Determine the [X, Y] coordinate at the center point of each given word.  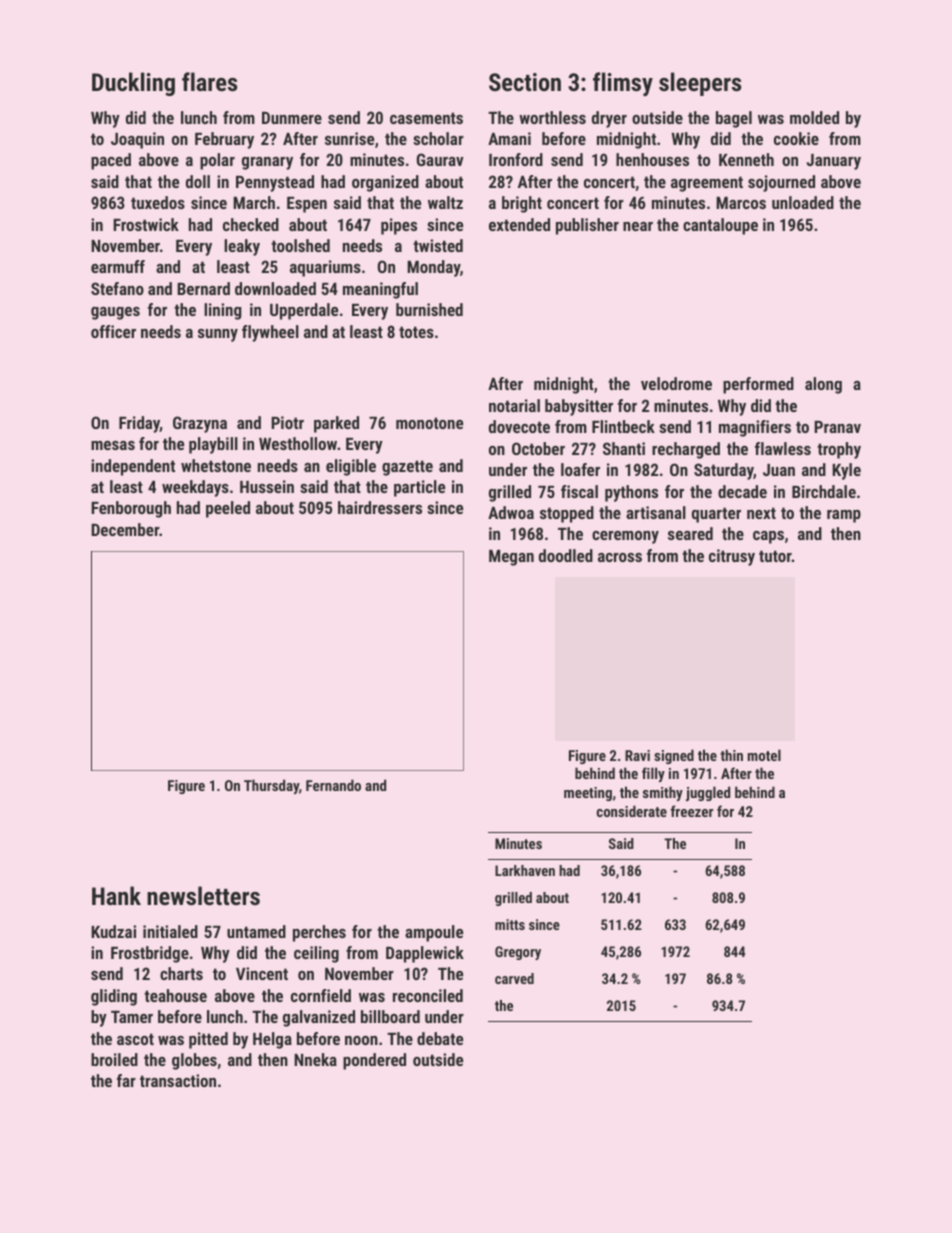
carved [514, 978]
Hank [116, 895]
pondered [374, 1061]
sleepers [700, 84]
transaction [178, 1080]
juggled [708, 793]
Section [525, 82]
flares [209, 81]
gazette [407, 468]
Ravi [637, 755]
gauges [115, 313]
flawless [783, 448]
